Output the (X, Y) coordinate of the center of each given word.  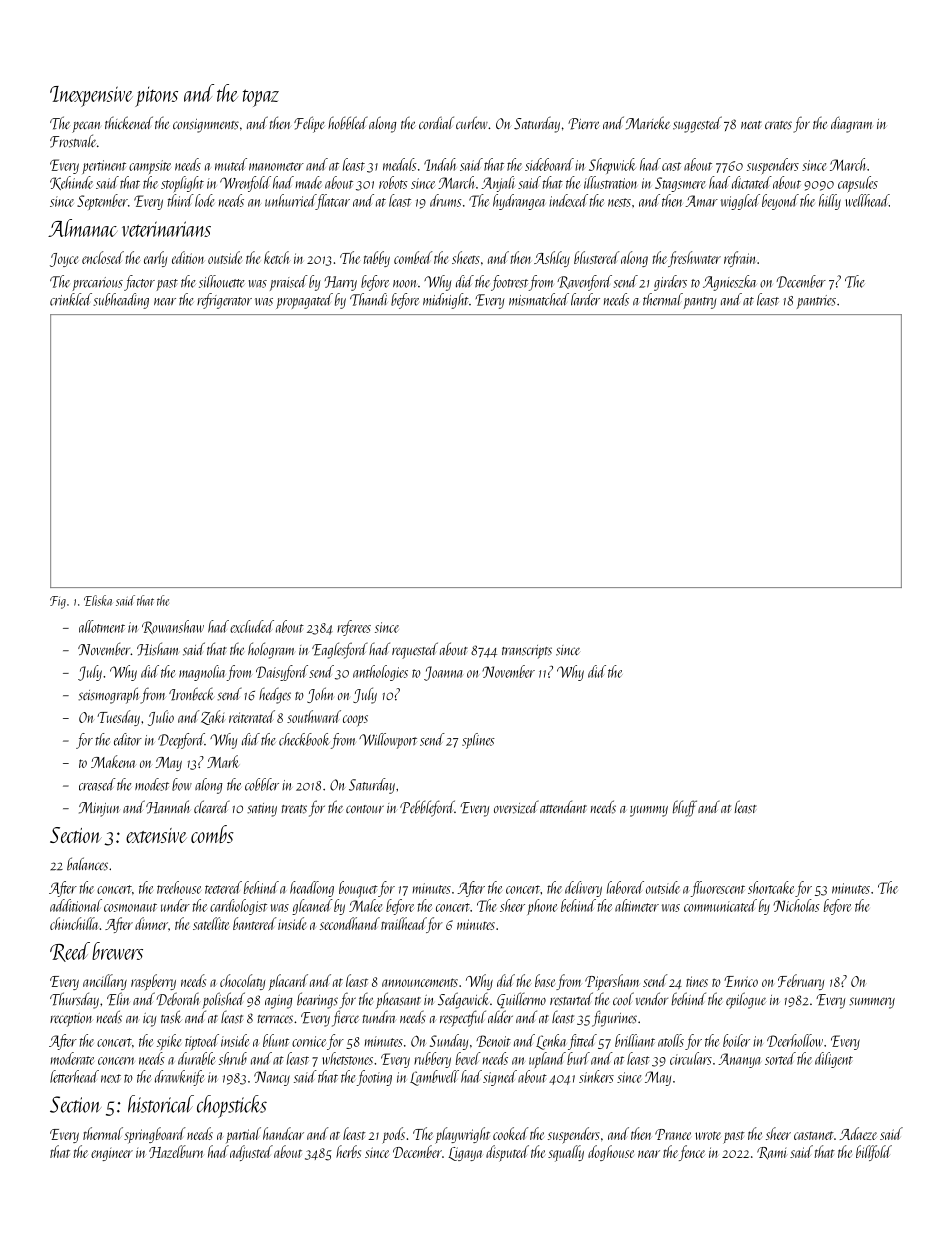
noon (405, 284)
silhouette (222, 281)
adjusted (251, 1153)
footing (374, 1078)
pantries (816, 302)
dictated (752, 182)
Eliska (98, 600)
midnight (446, 301)
